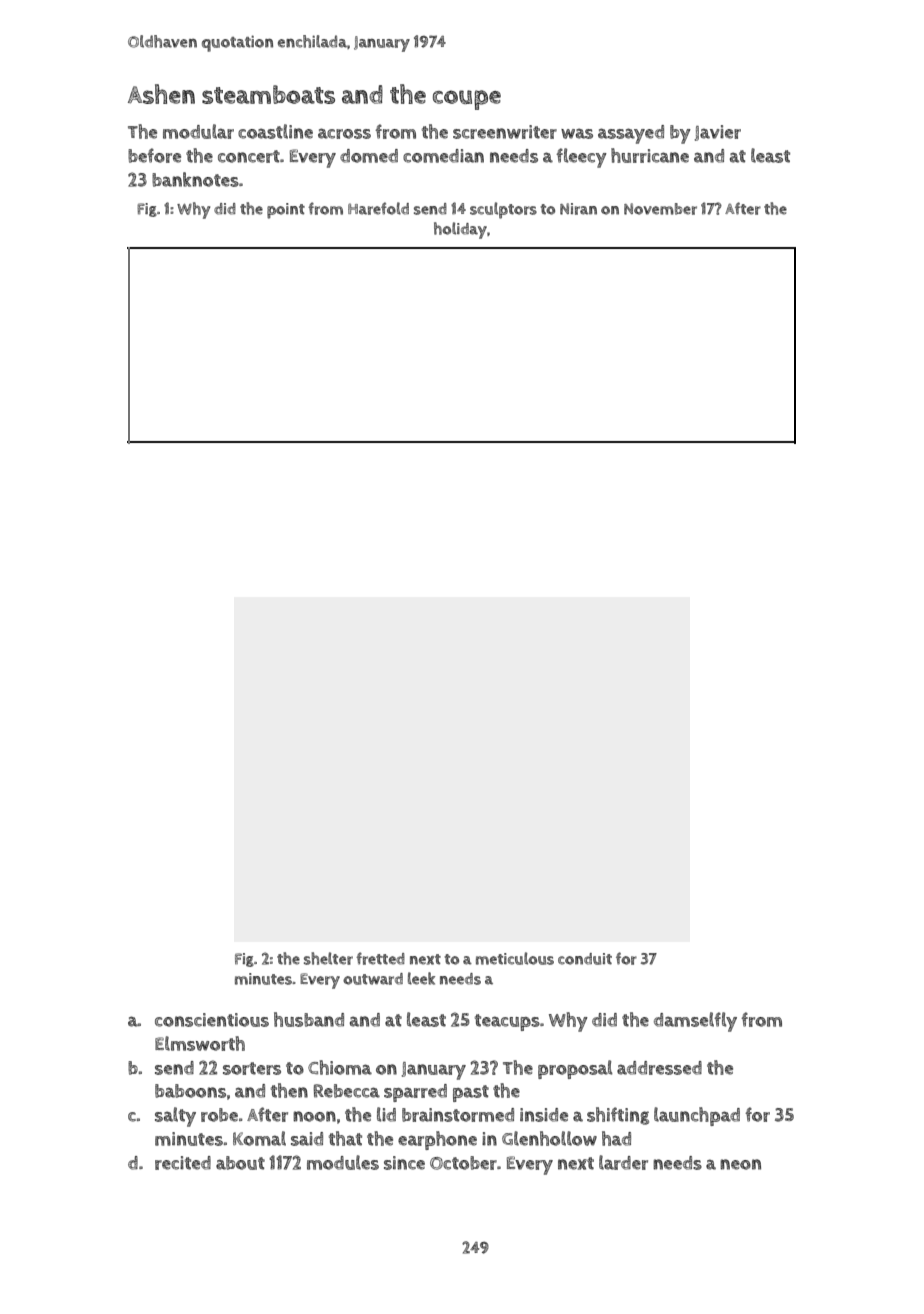 The height and width of the screenshot is (1314, 924). I want to click on neon, so click(740, 1164).
